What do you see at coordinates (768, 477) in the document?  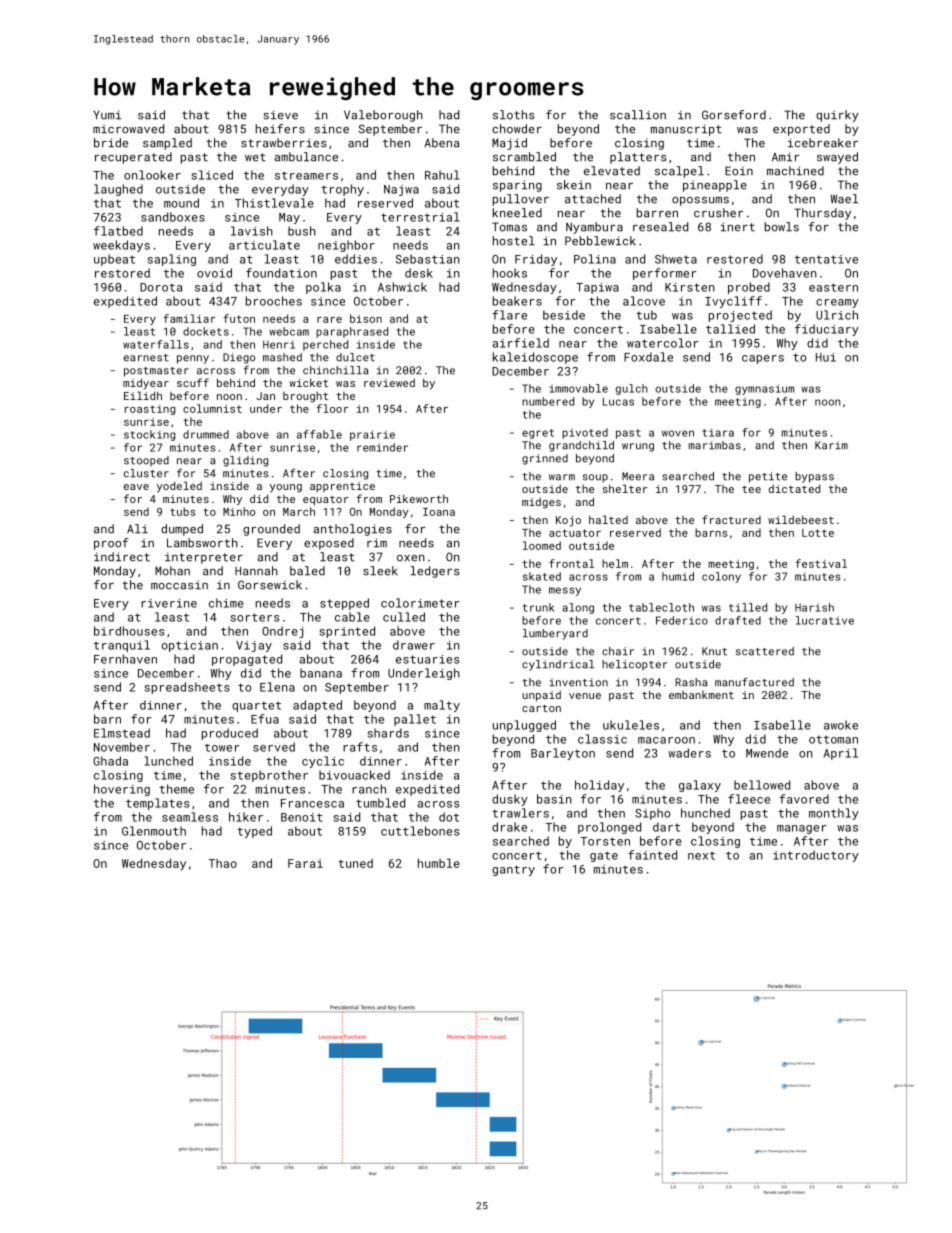 I see `petite` at bounding box center [768, 477].
